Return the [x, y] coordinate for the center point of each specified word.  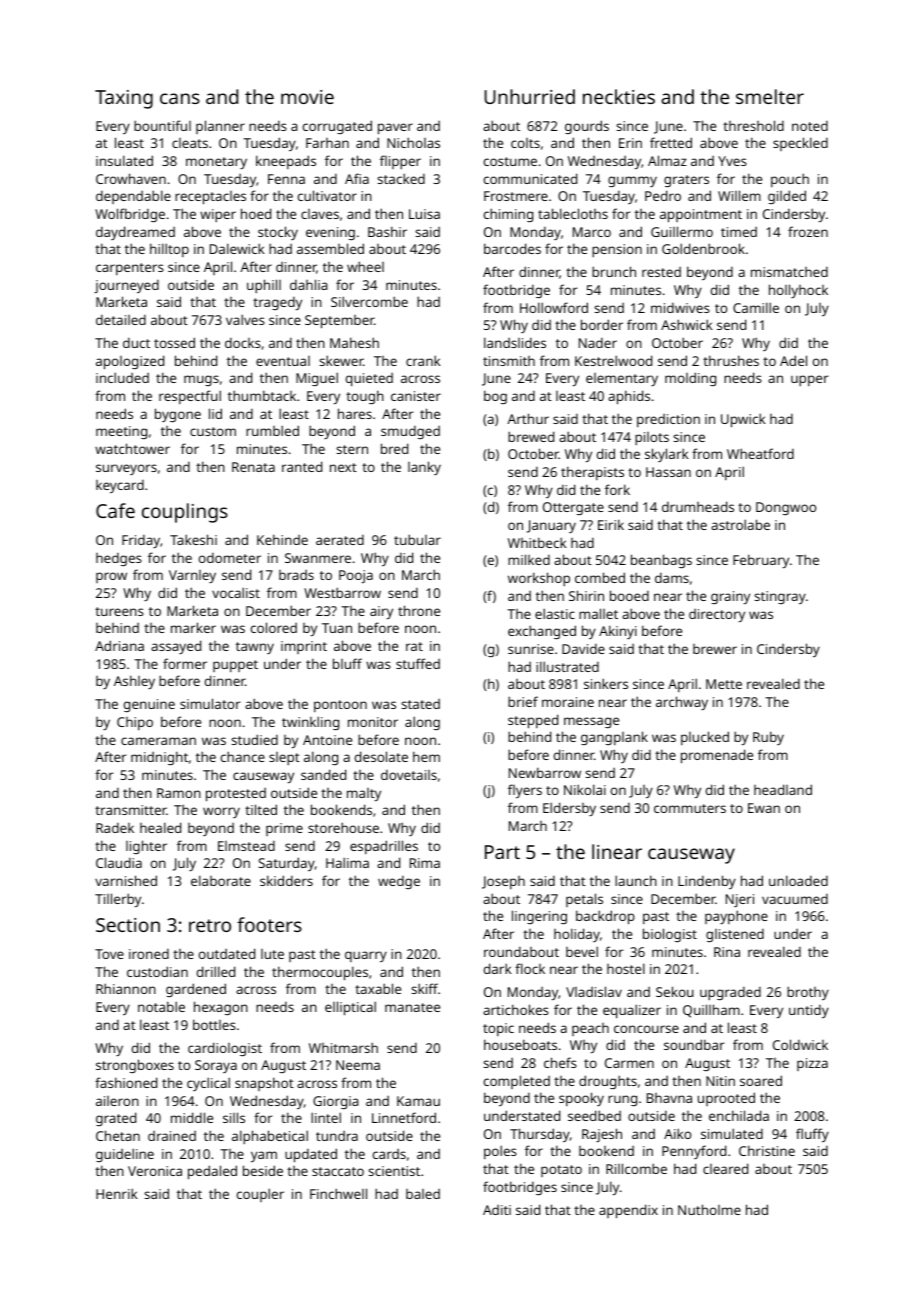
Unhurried [529, 96]
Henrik [117, 1193]
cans [180, 98]
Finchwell [338, 1193]
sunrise [531, 649]
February [761, 561]
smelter [770, 96]
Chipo [135, 723]
